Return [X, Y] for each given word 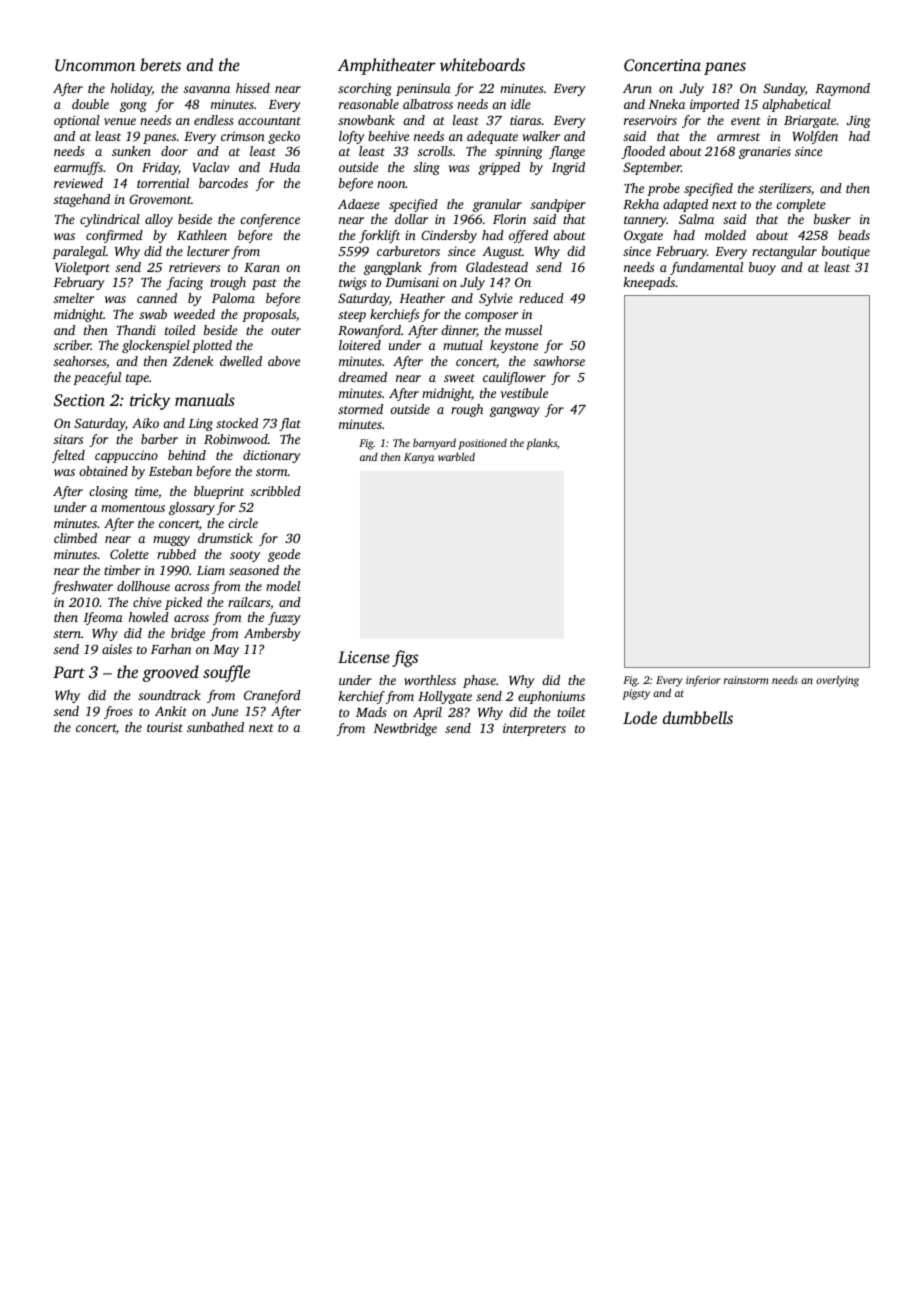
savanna [207, 89]
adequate [492, 137]
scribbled [276, 491]
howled [149, 617]
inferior [703, 681]
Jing [858, 121]
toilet [571, 712]
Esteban [170, 471]
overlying [837, 681]
